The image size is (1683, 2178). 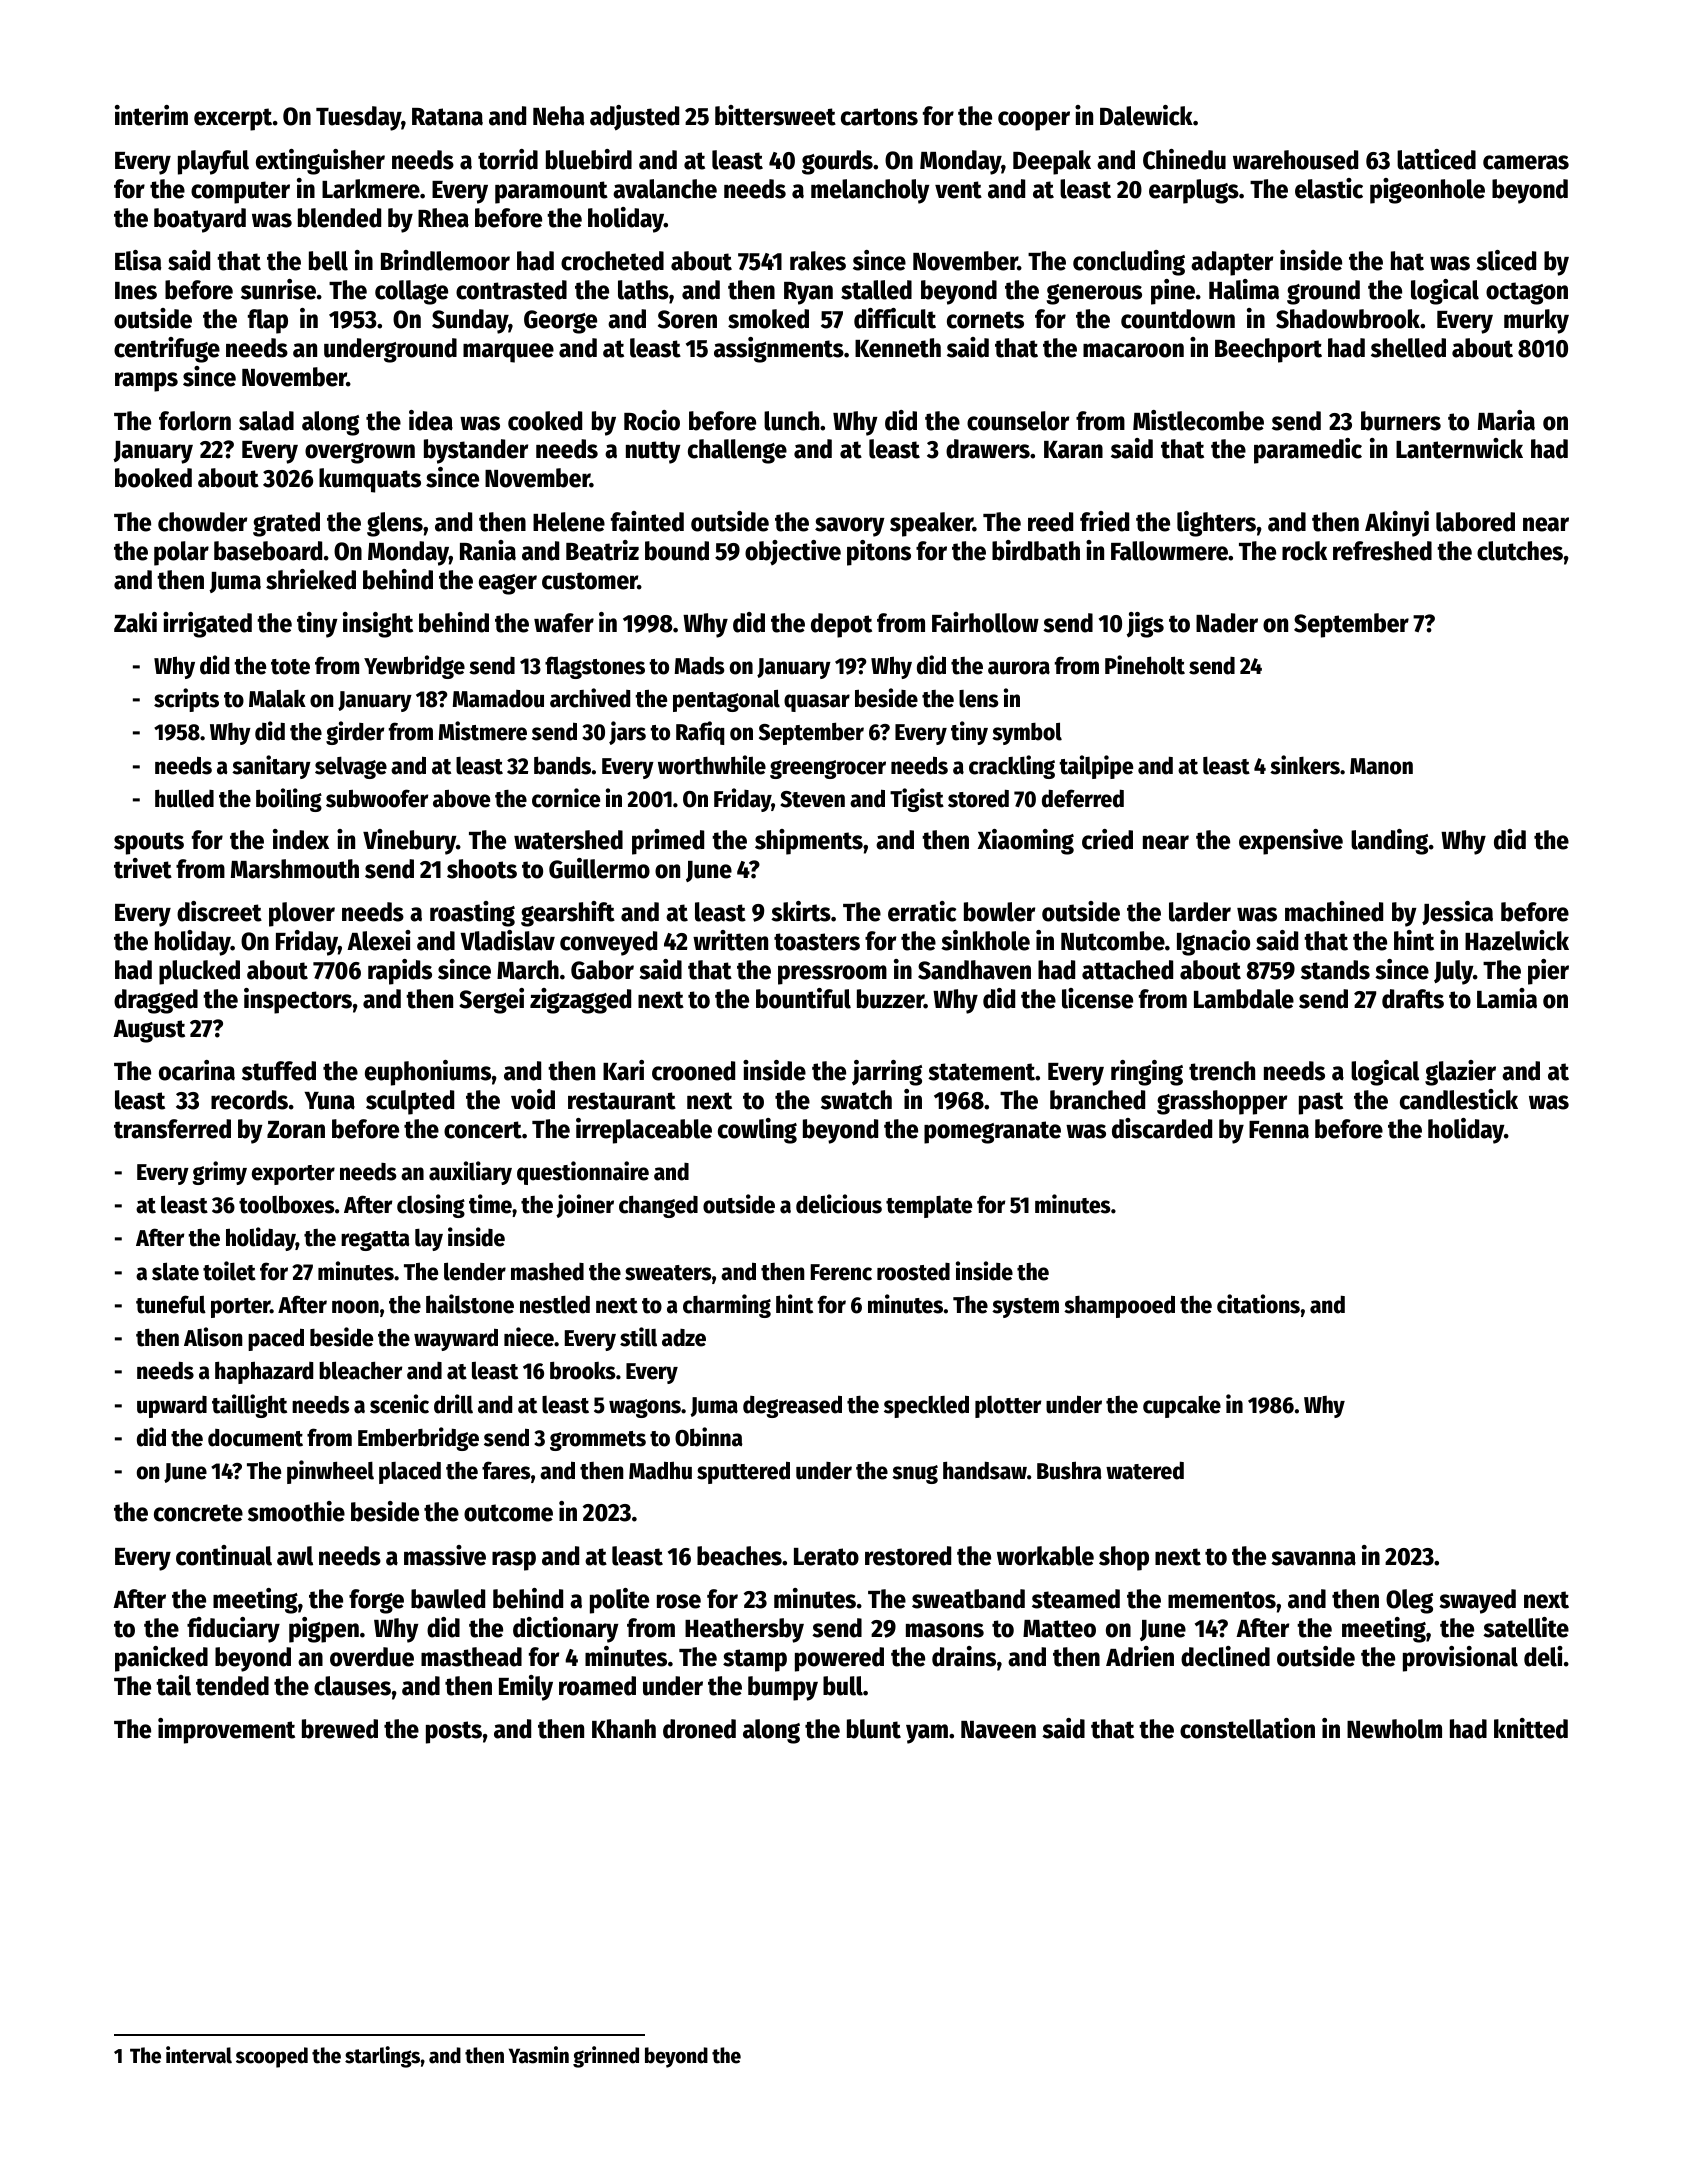 What do you see at coordinates (1258, 1304) in the screenshot?
I see `citations` at bounding box center [1258, 1304].
